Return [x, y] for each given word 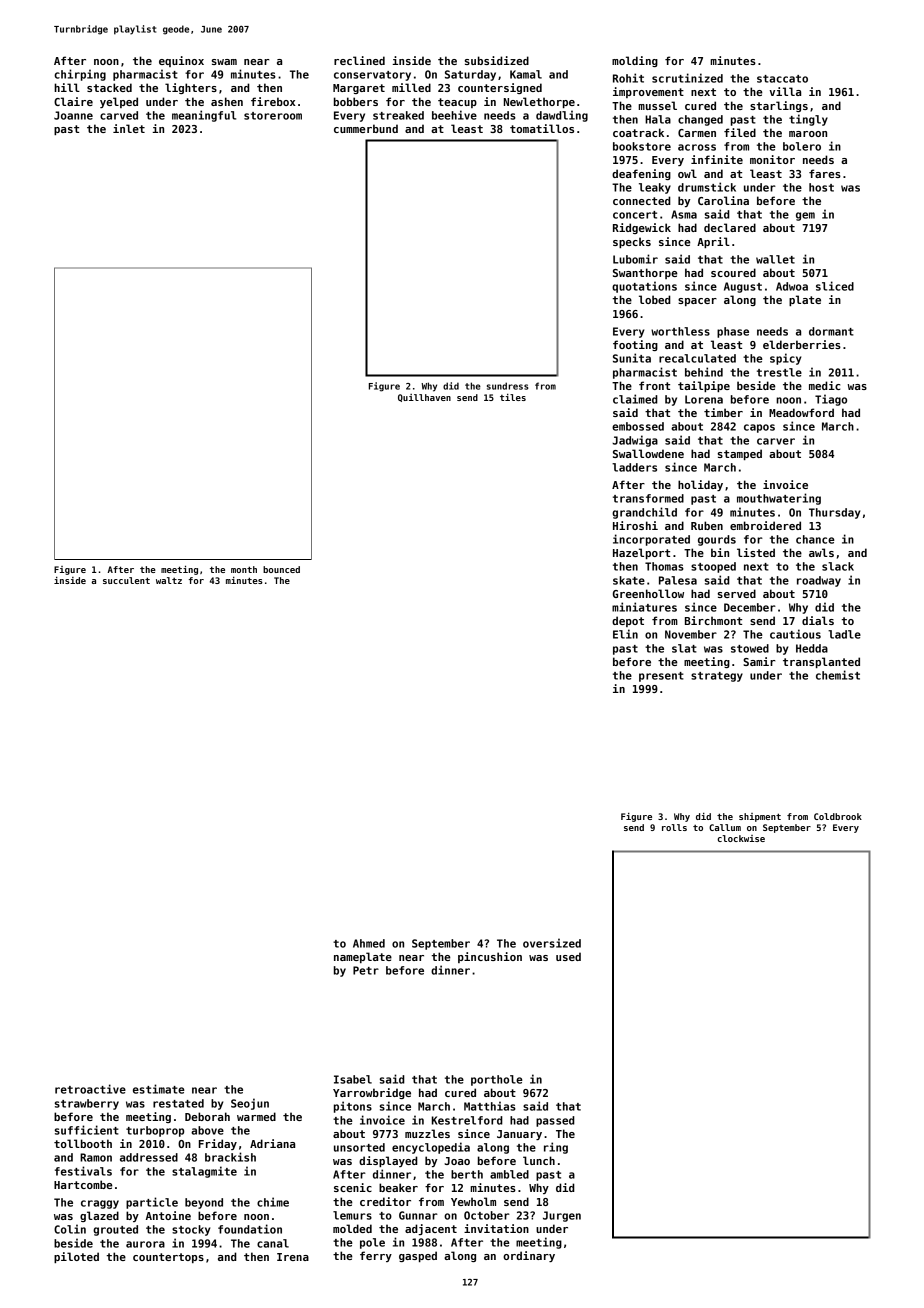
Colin [70, 1229]
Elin [625, 634]
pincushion [490, 957]
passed [555, 1121]
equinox [181, 61]
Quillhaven [424, 398]
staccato [782, 79]
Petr [366, 970]
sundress [508, 386]
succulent [126, 580]
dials [818, 620]
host [821, 187]
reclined [359, 60]
